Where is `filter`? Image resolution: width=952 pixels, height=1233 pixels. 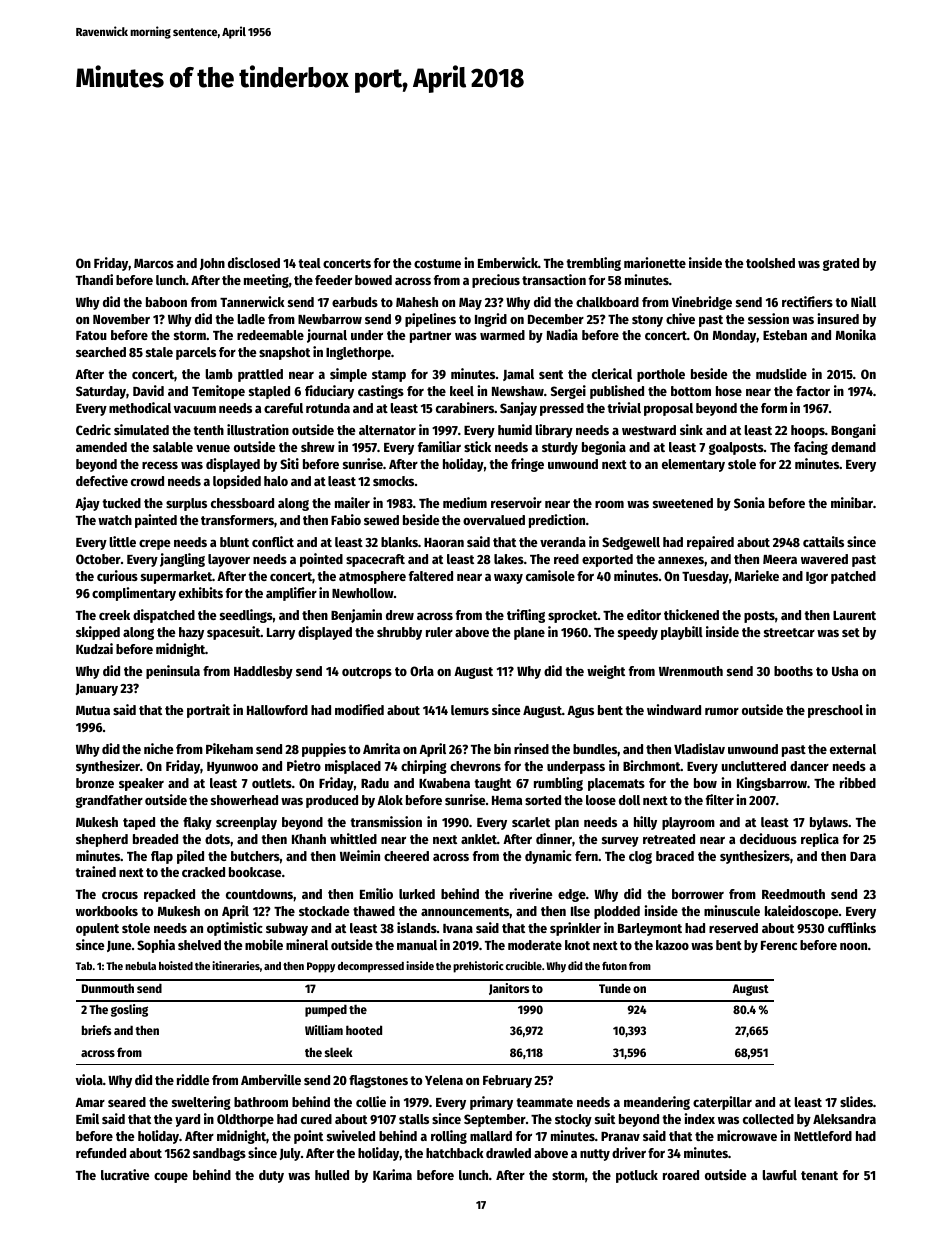
filter is located at coordinates (720, 799).
